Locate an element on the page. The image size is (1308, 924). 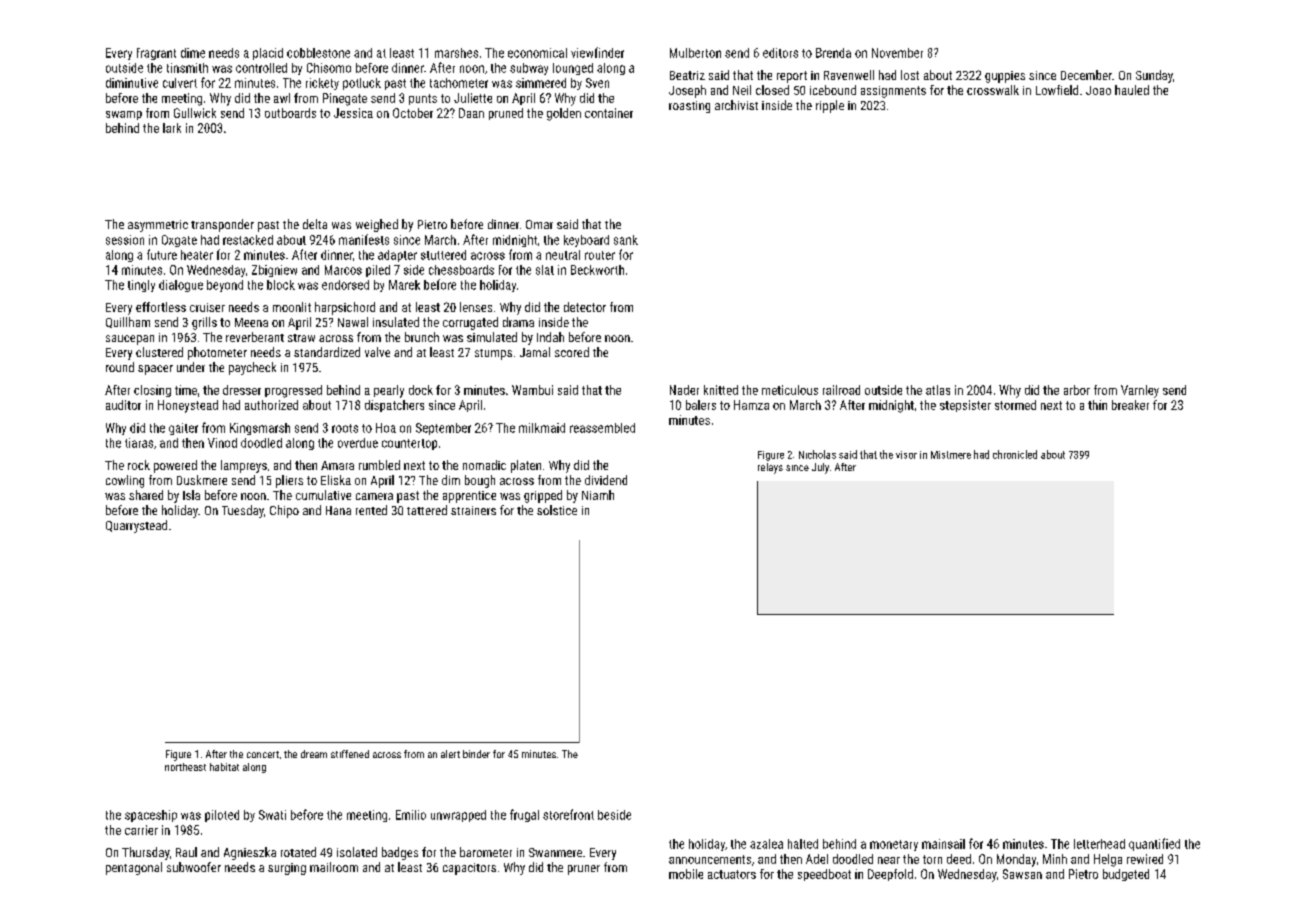
frugal is located at coordinates (524, 815).
